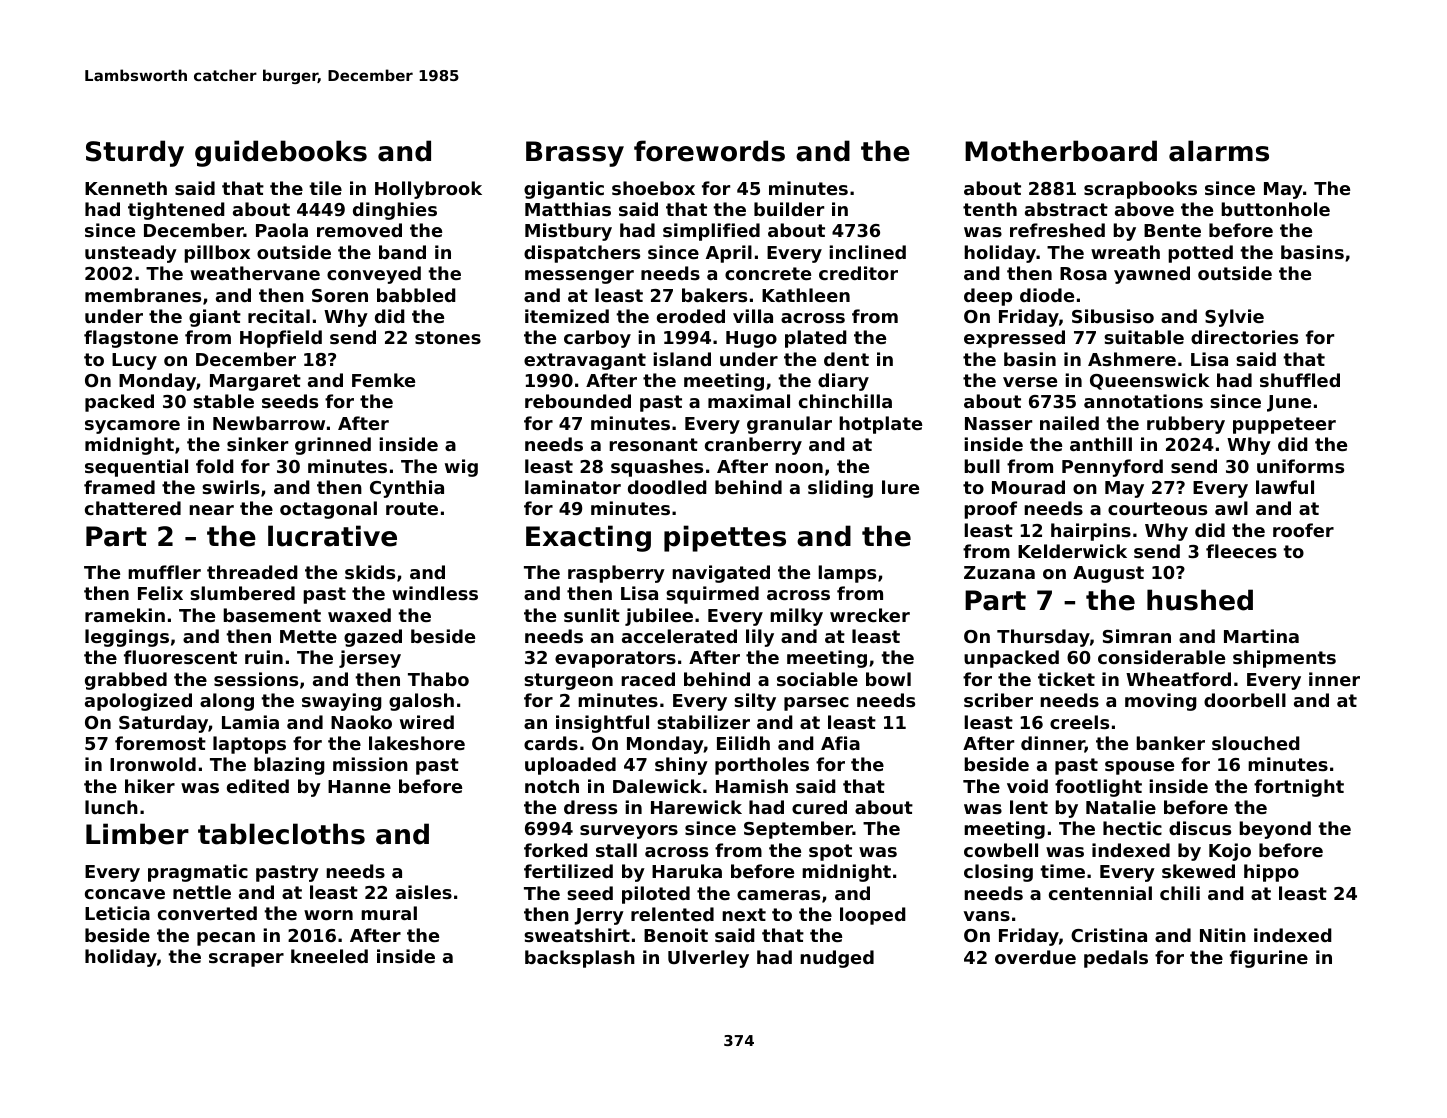  I want to click on Leticia, so click(117, 913).
